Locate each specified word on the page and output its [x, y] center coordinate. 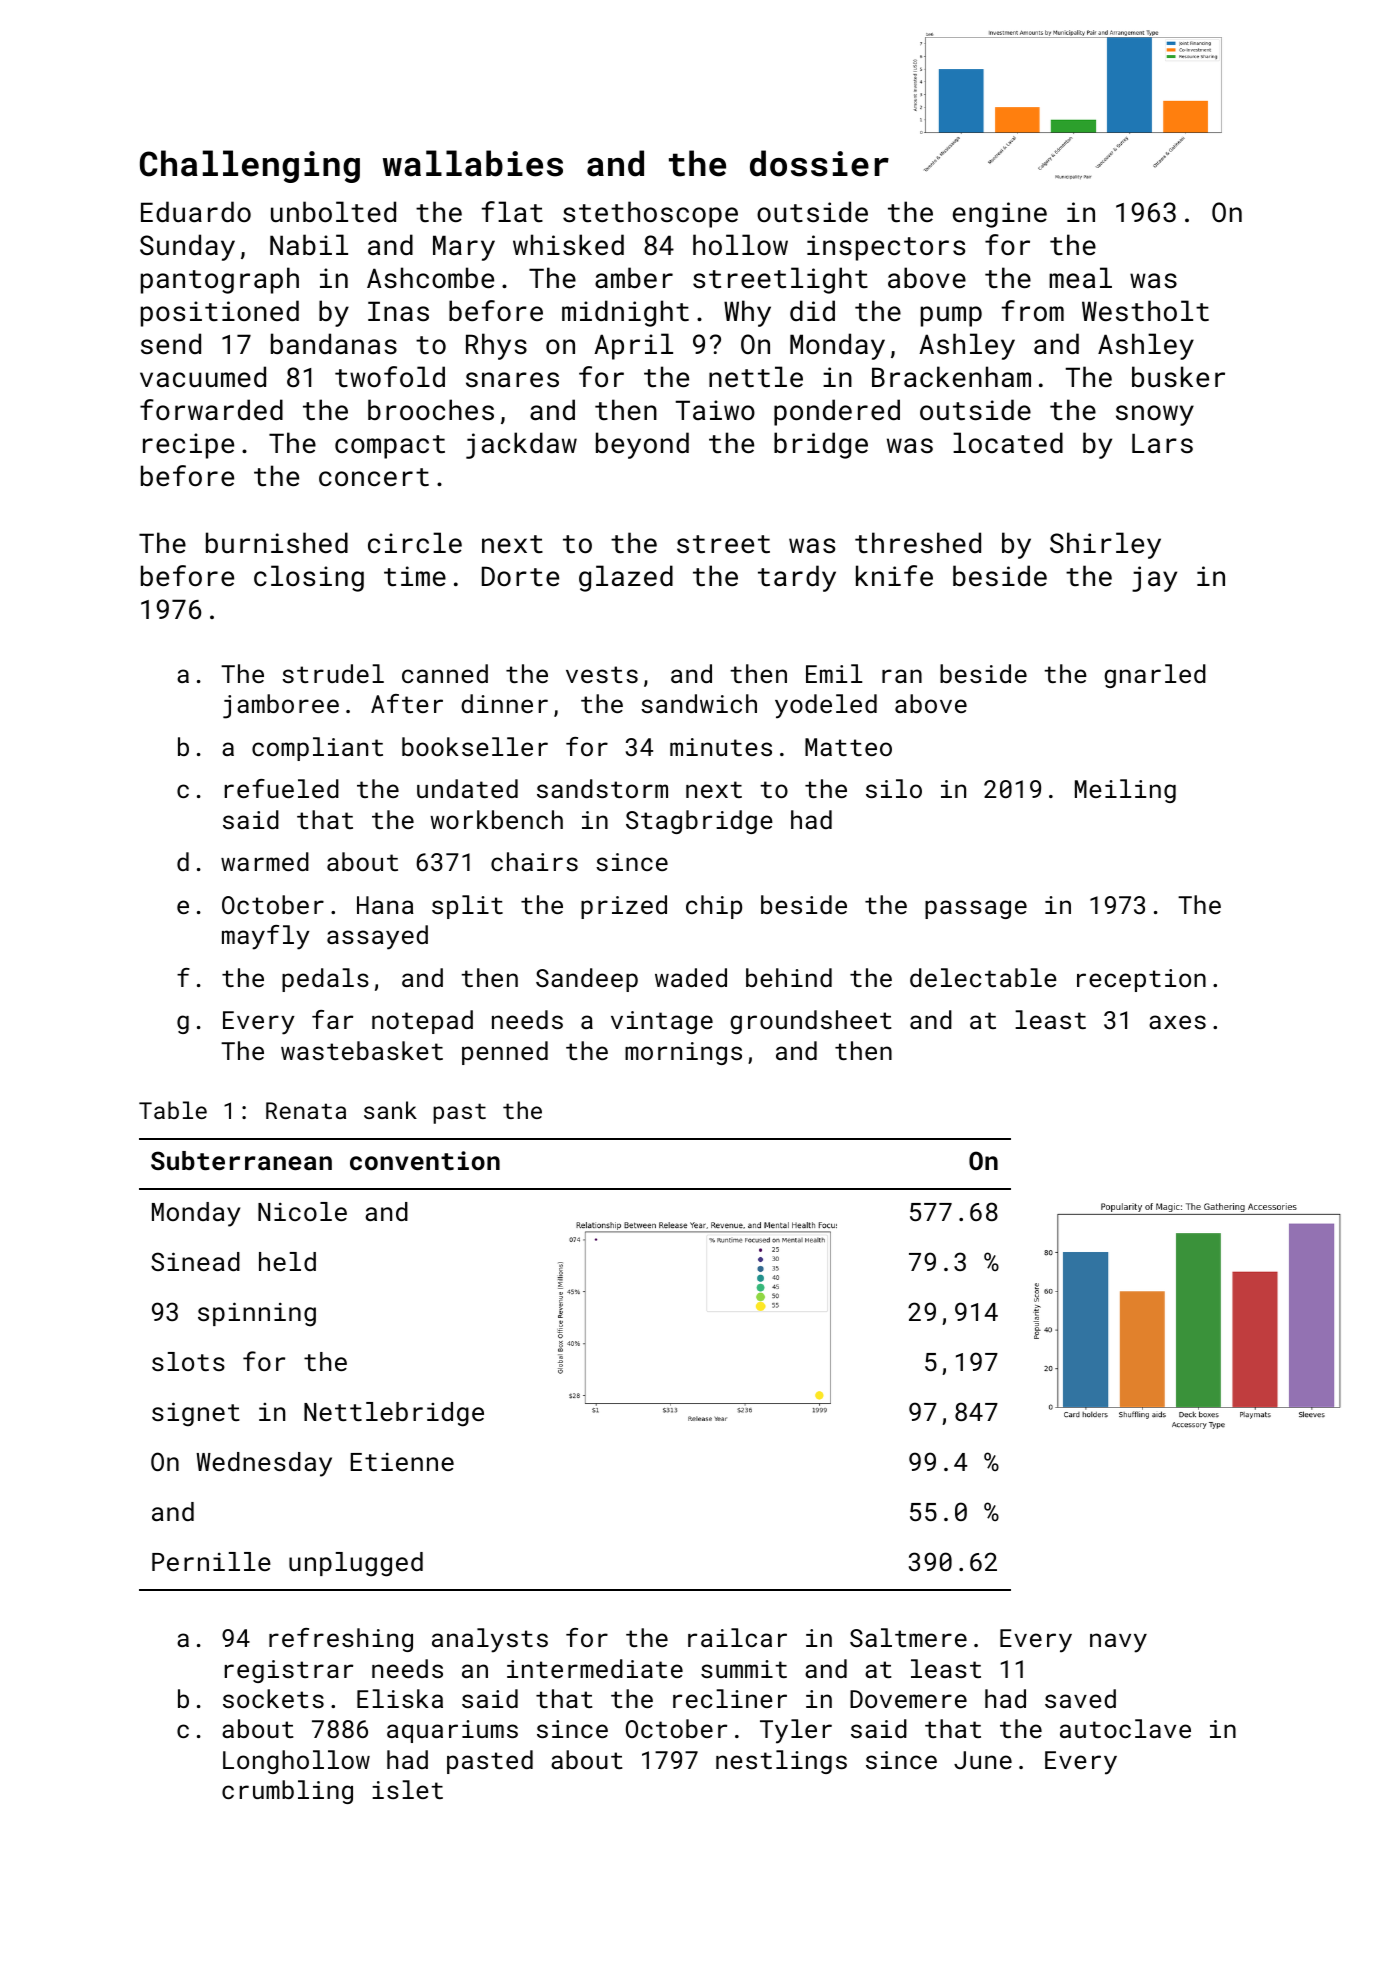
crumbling [287, 1792]
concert [374, 477]
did [812, 310]
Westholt [1145, 310]
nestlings [781, 1762]
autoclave [1125, 1728]
